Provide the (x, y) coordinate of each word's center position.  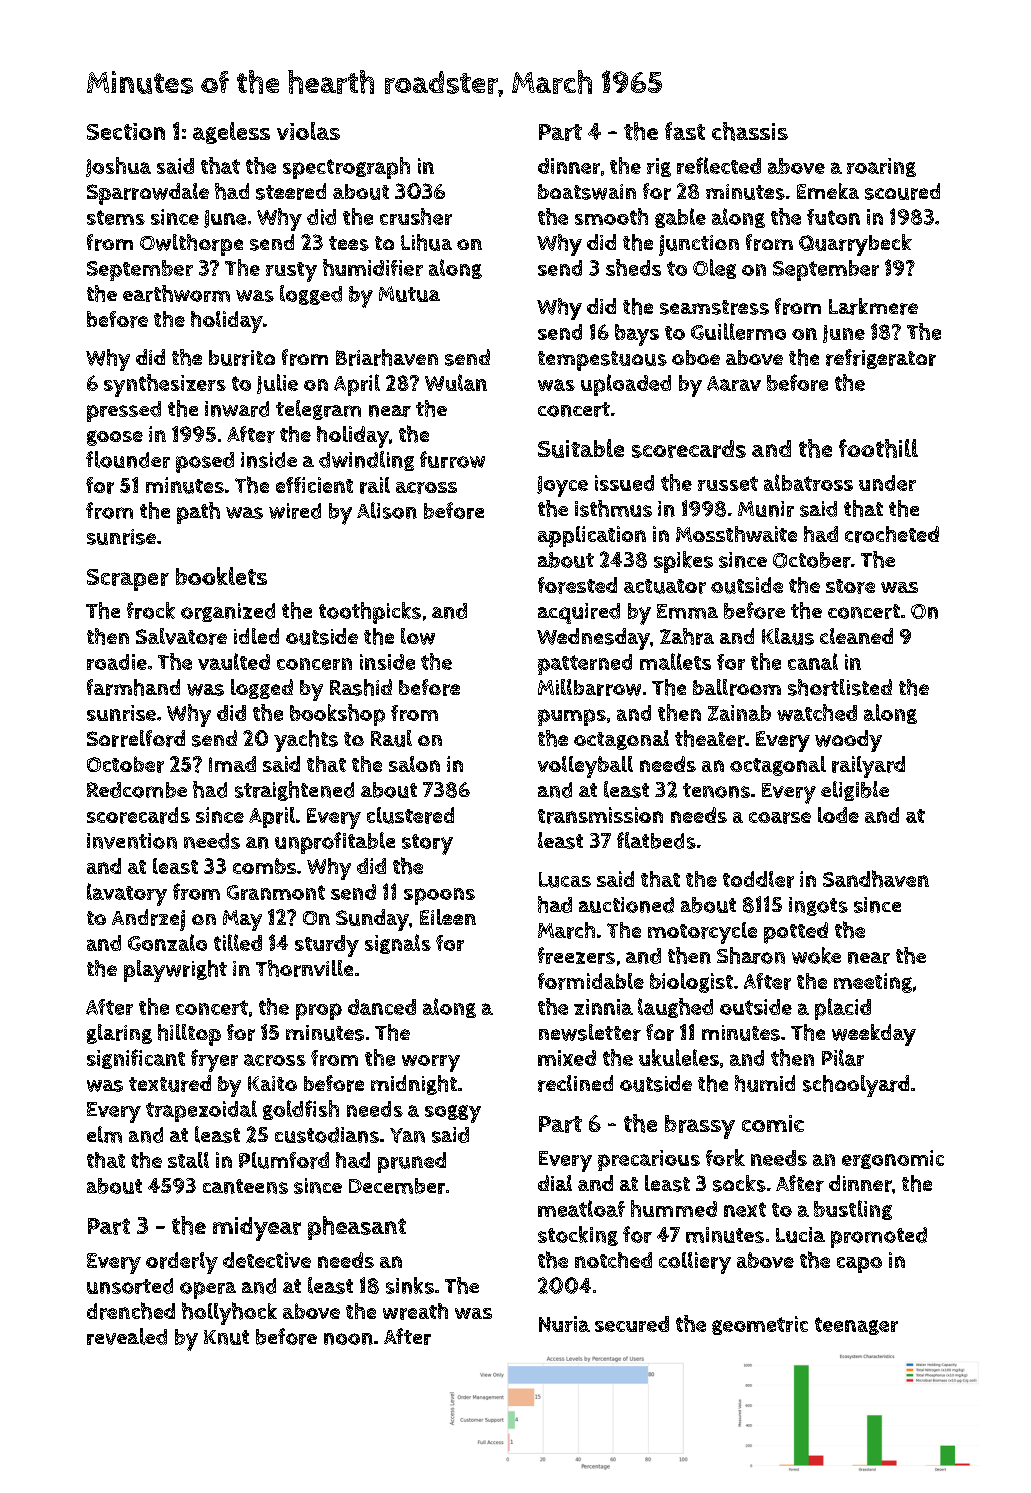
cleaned (856, 636)
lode (838, 815)
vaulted (234, 661)
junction (699, 245)
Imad (232, 764)
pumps (572, 717)
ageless (231, 133)
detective (267, 1260)
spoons (439, 896)
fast (685, 131)
